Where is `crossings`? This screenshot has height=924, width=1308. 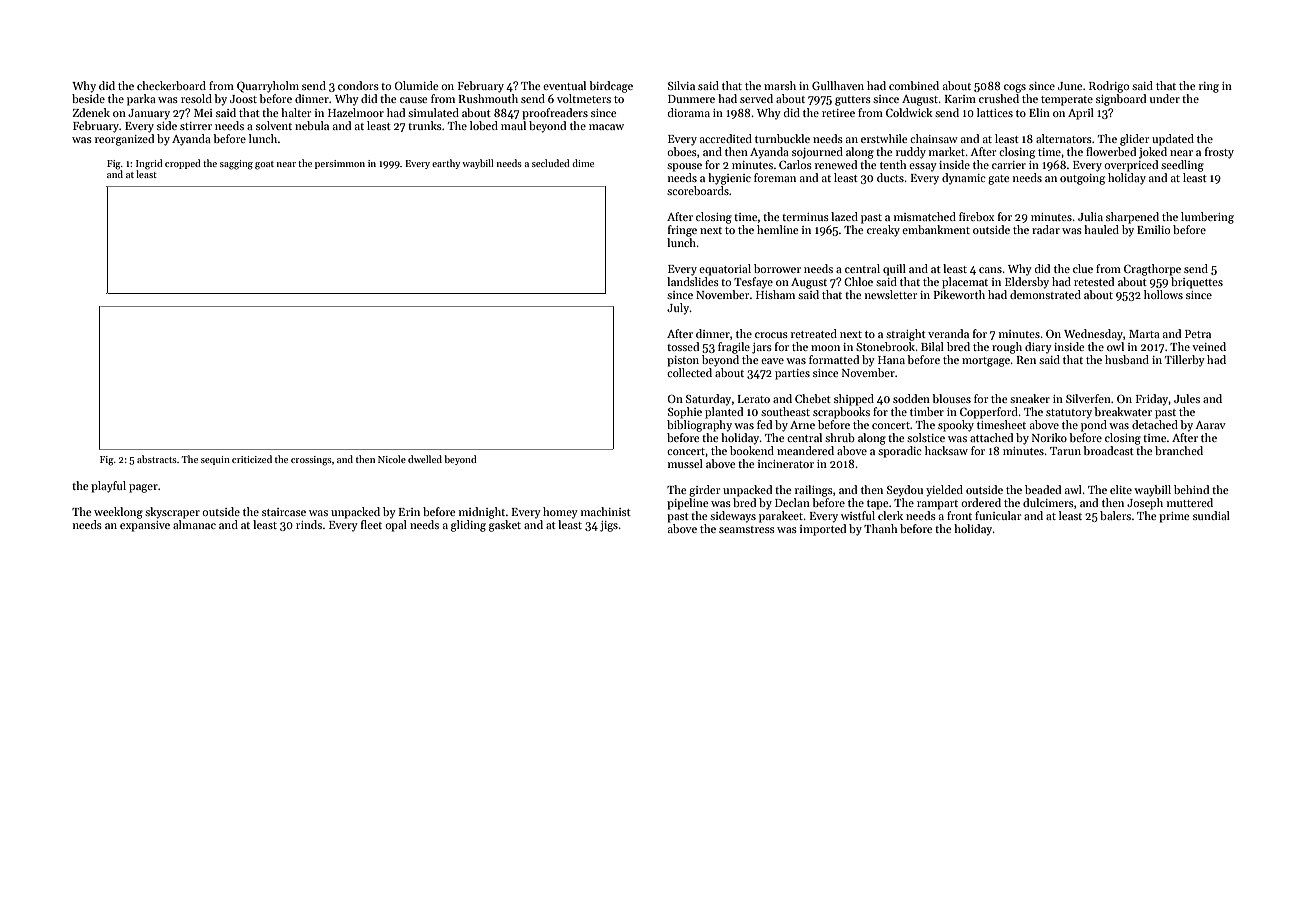
crossings is located at coordinates (311, 461).
